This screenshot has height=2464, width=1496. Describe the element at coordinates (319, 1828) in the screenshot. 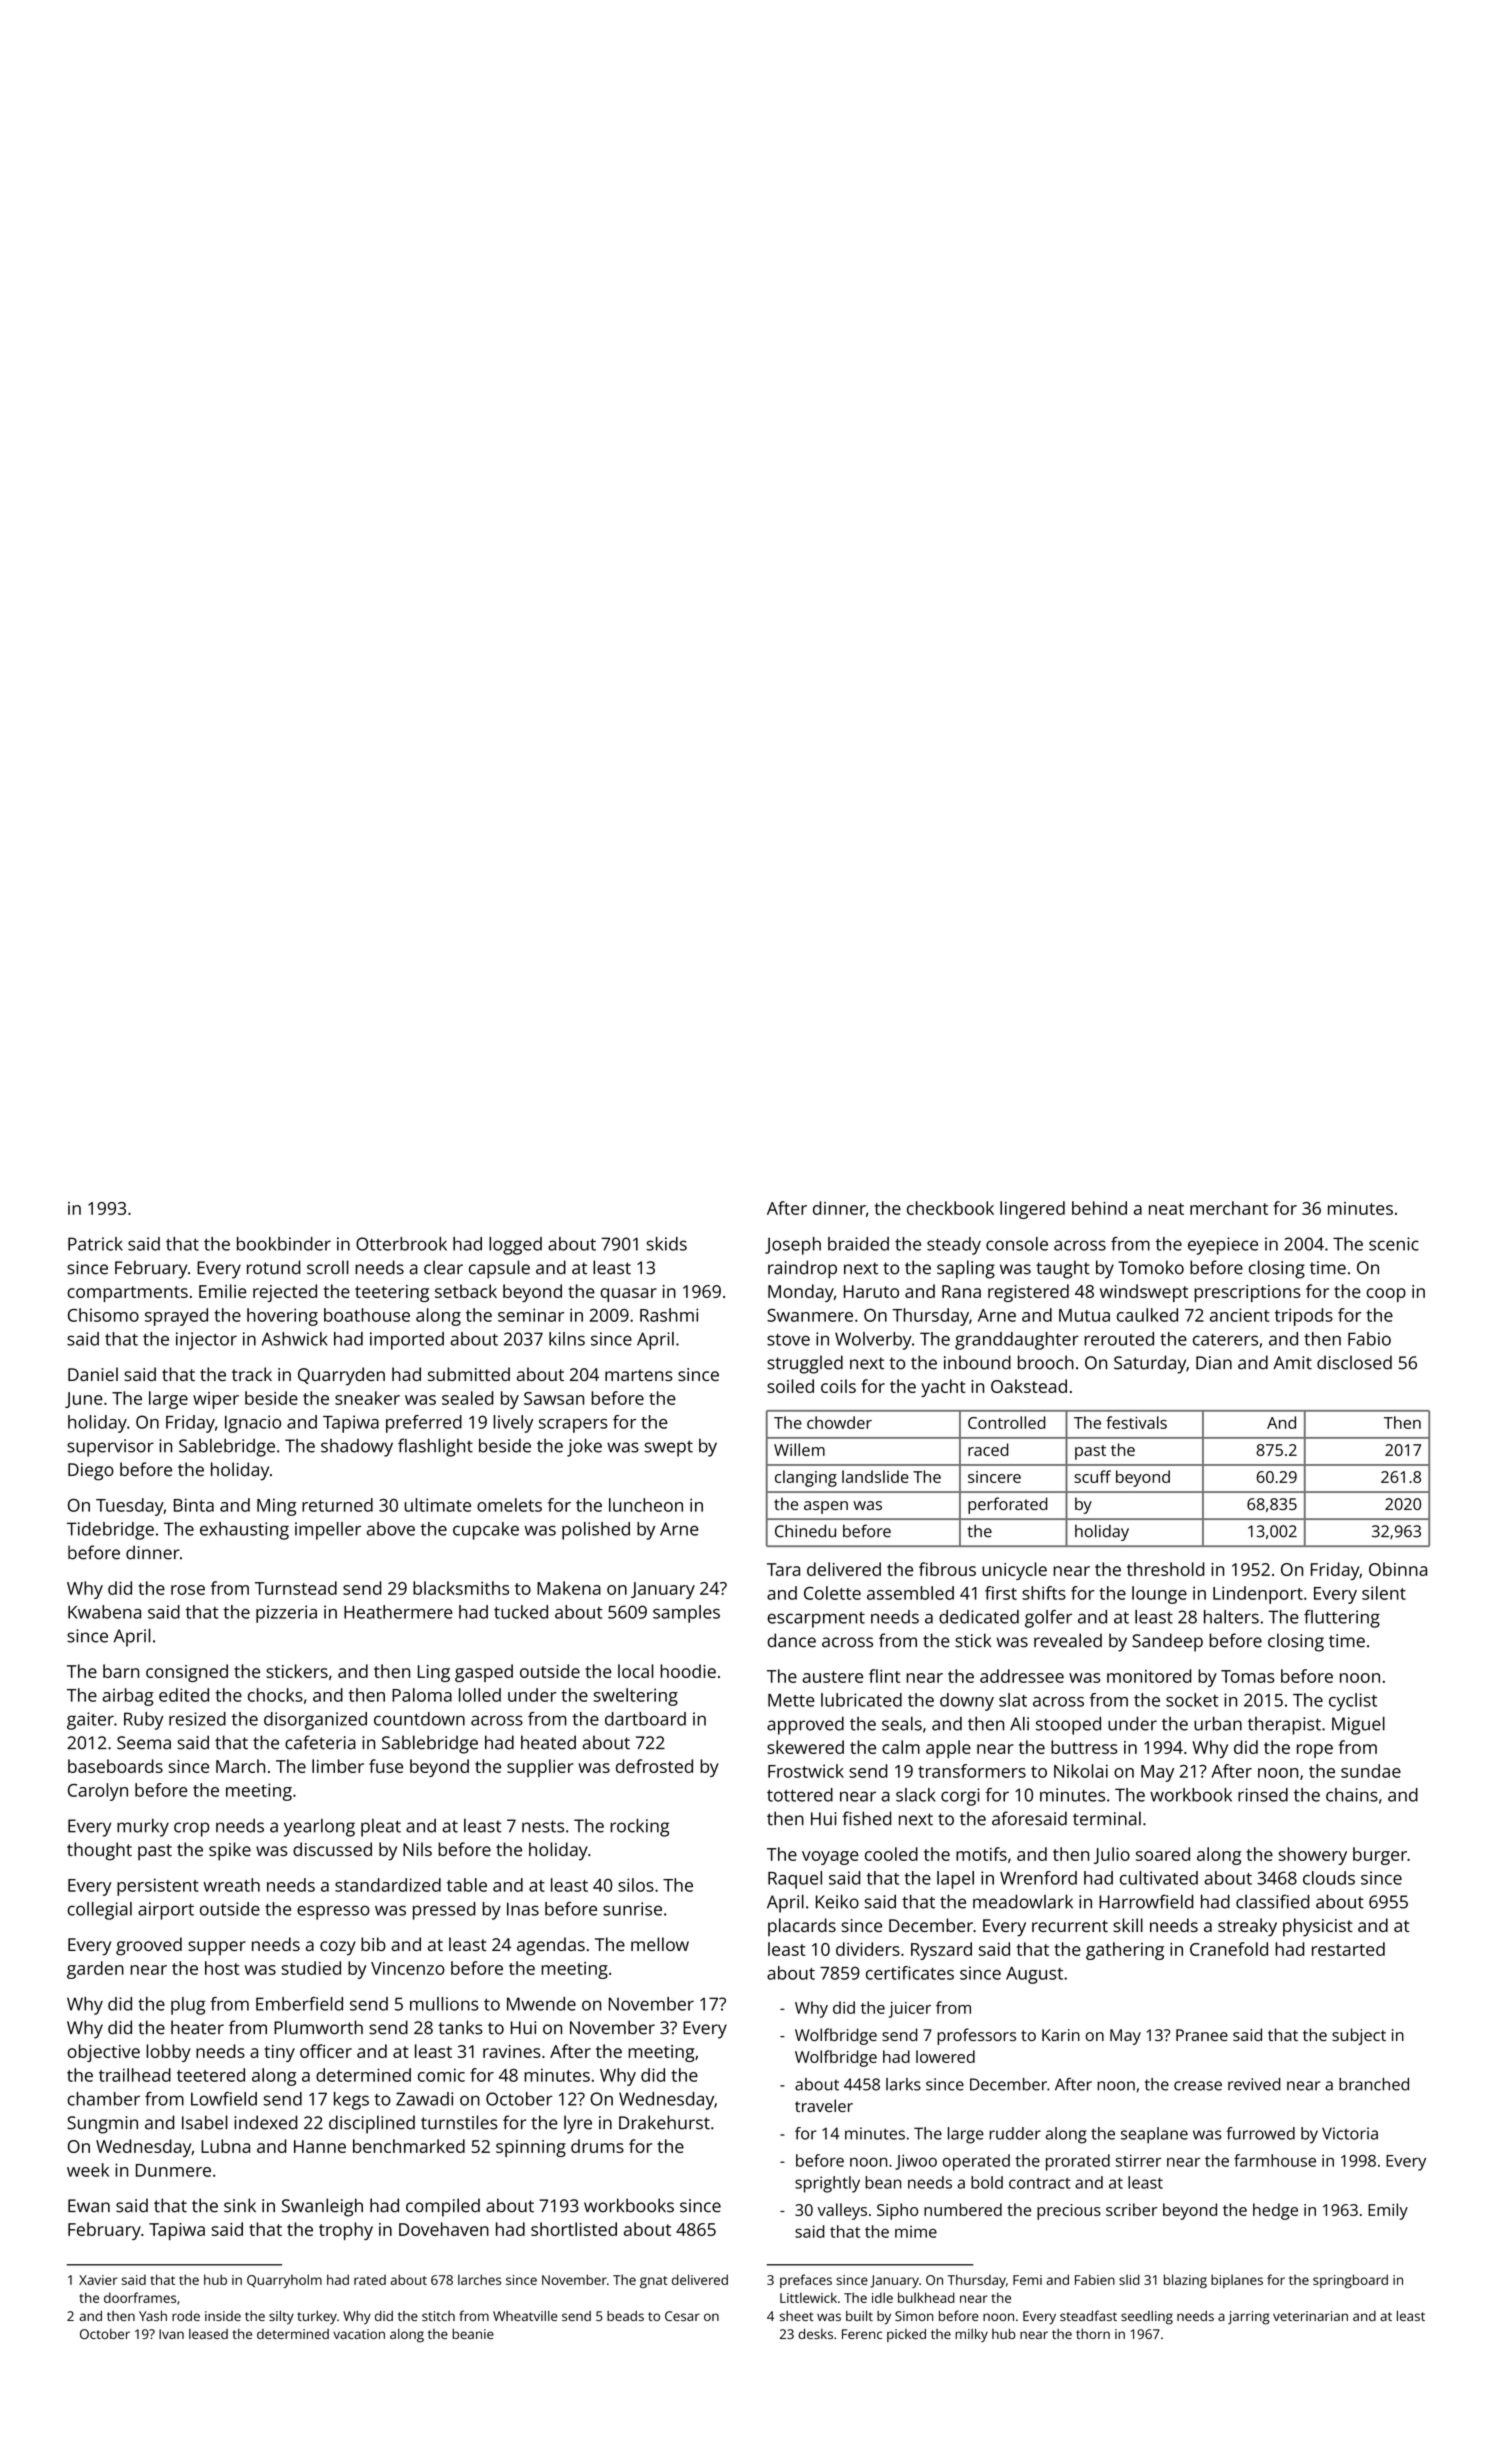

I see `yearlong` at that location.
